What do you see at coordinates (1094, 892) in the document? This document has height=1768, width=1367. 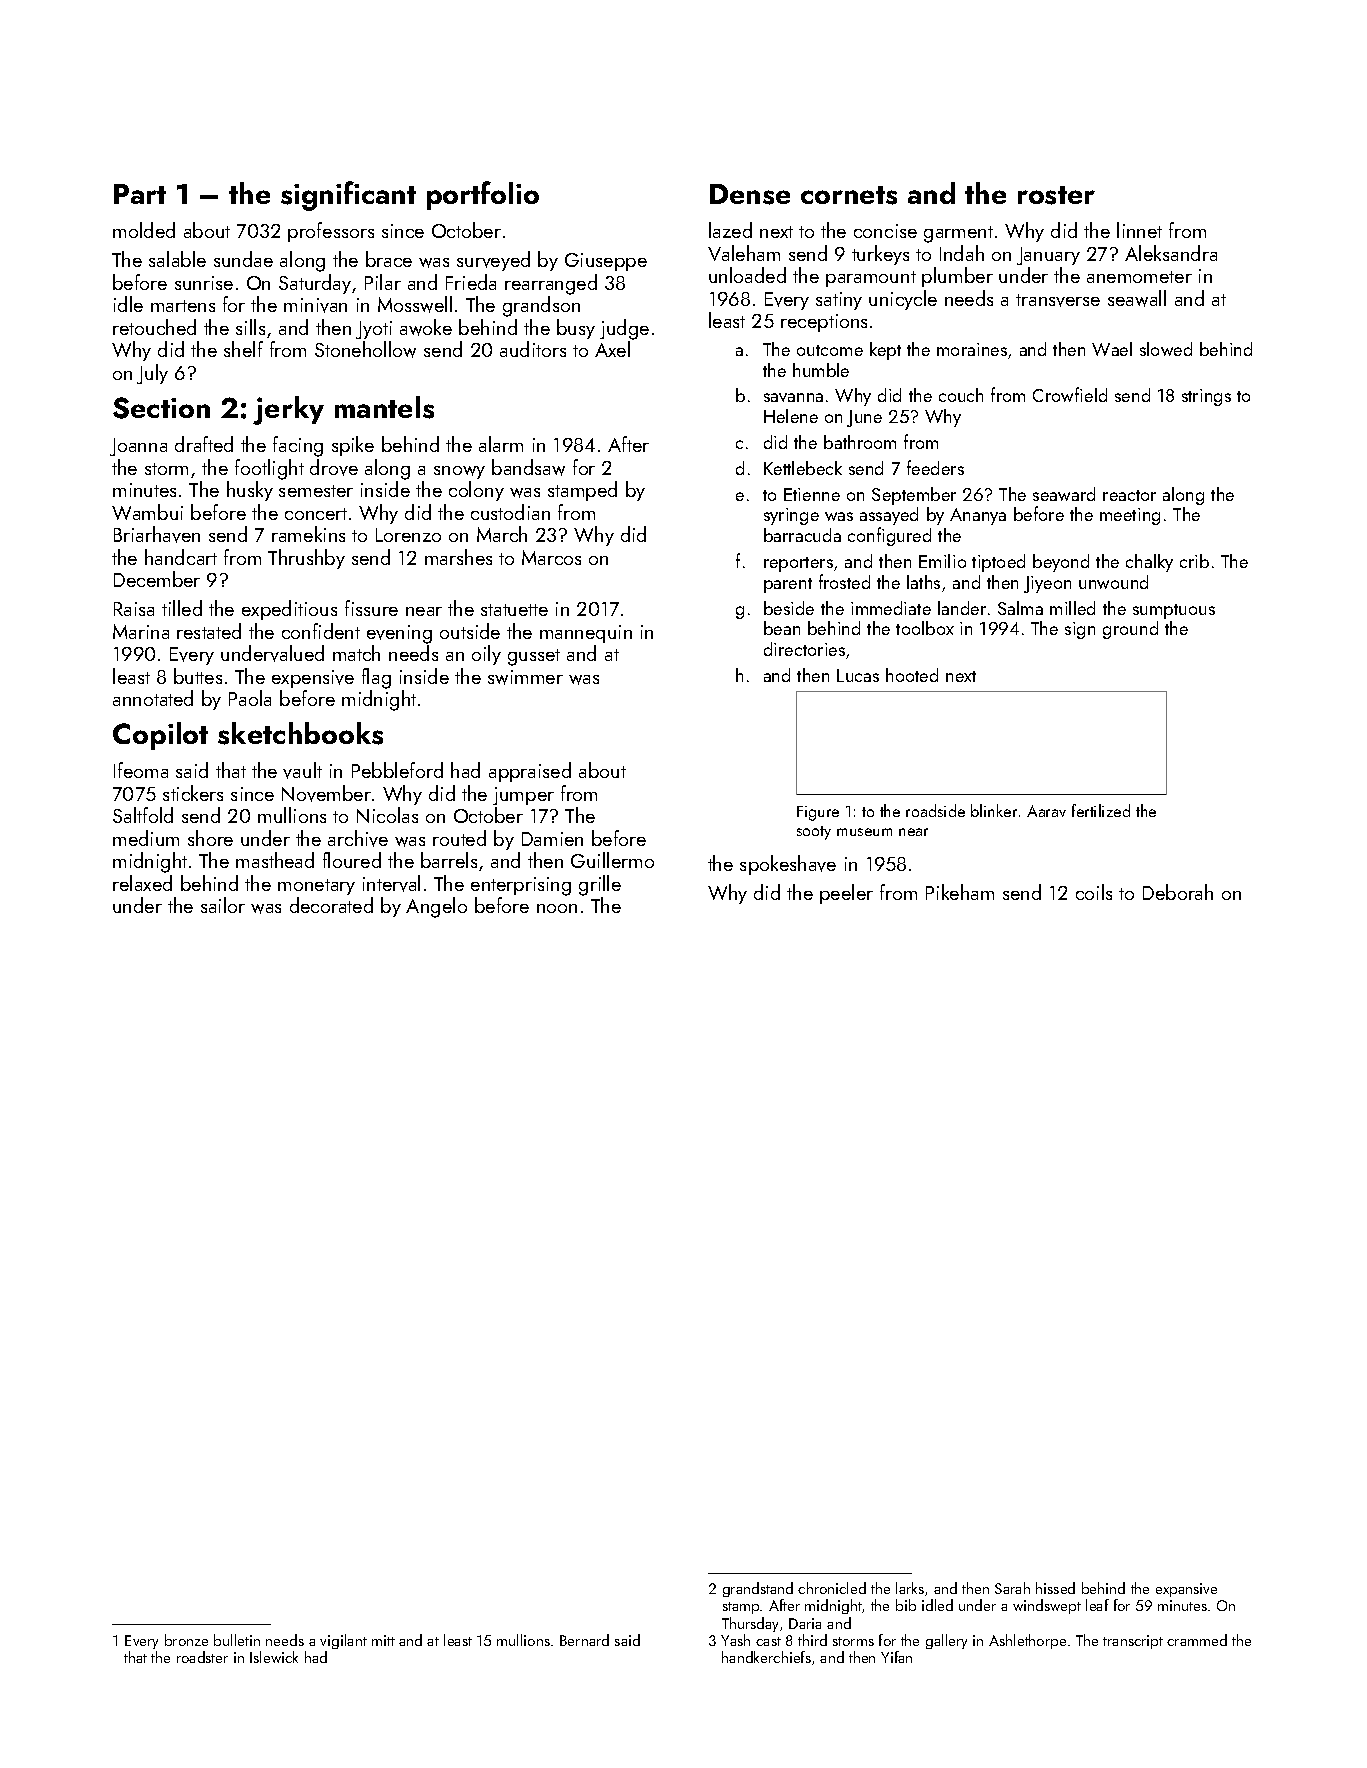 I see `coils` at bounding box center [1094, 892].
